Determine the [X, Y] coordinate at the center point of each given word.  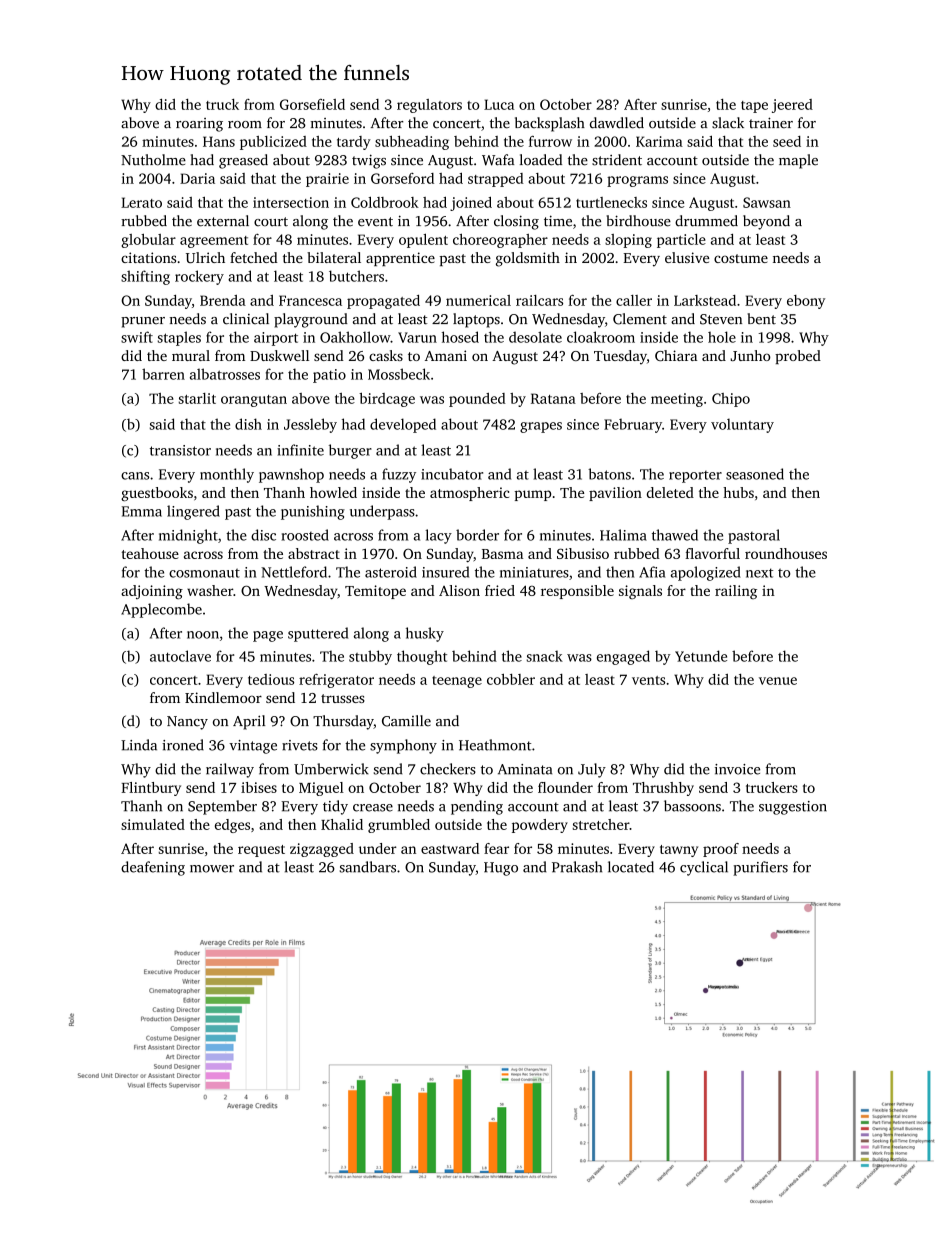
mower [212, 869]
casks [386, 355]
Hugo [501, 869]
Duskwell [279, 355]
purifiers [760, 868]
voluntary [742, 425]
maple [798, 161]
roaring [199, 125]
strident [617, 160]
